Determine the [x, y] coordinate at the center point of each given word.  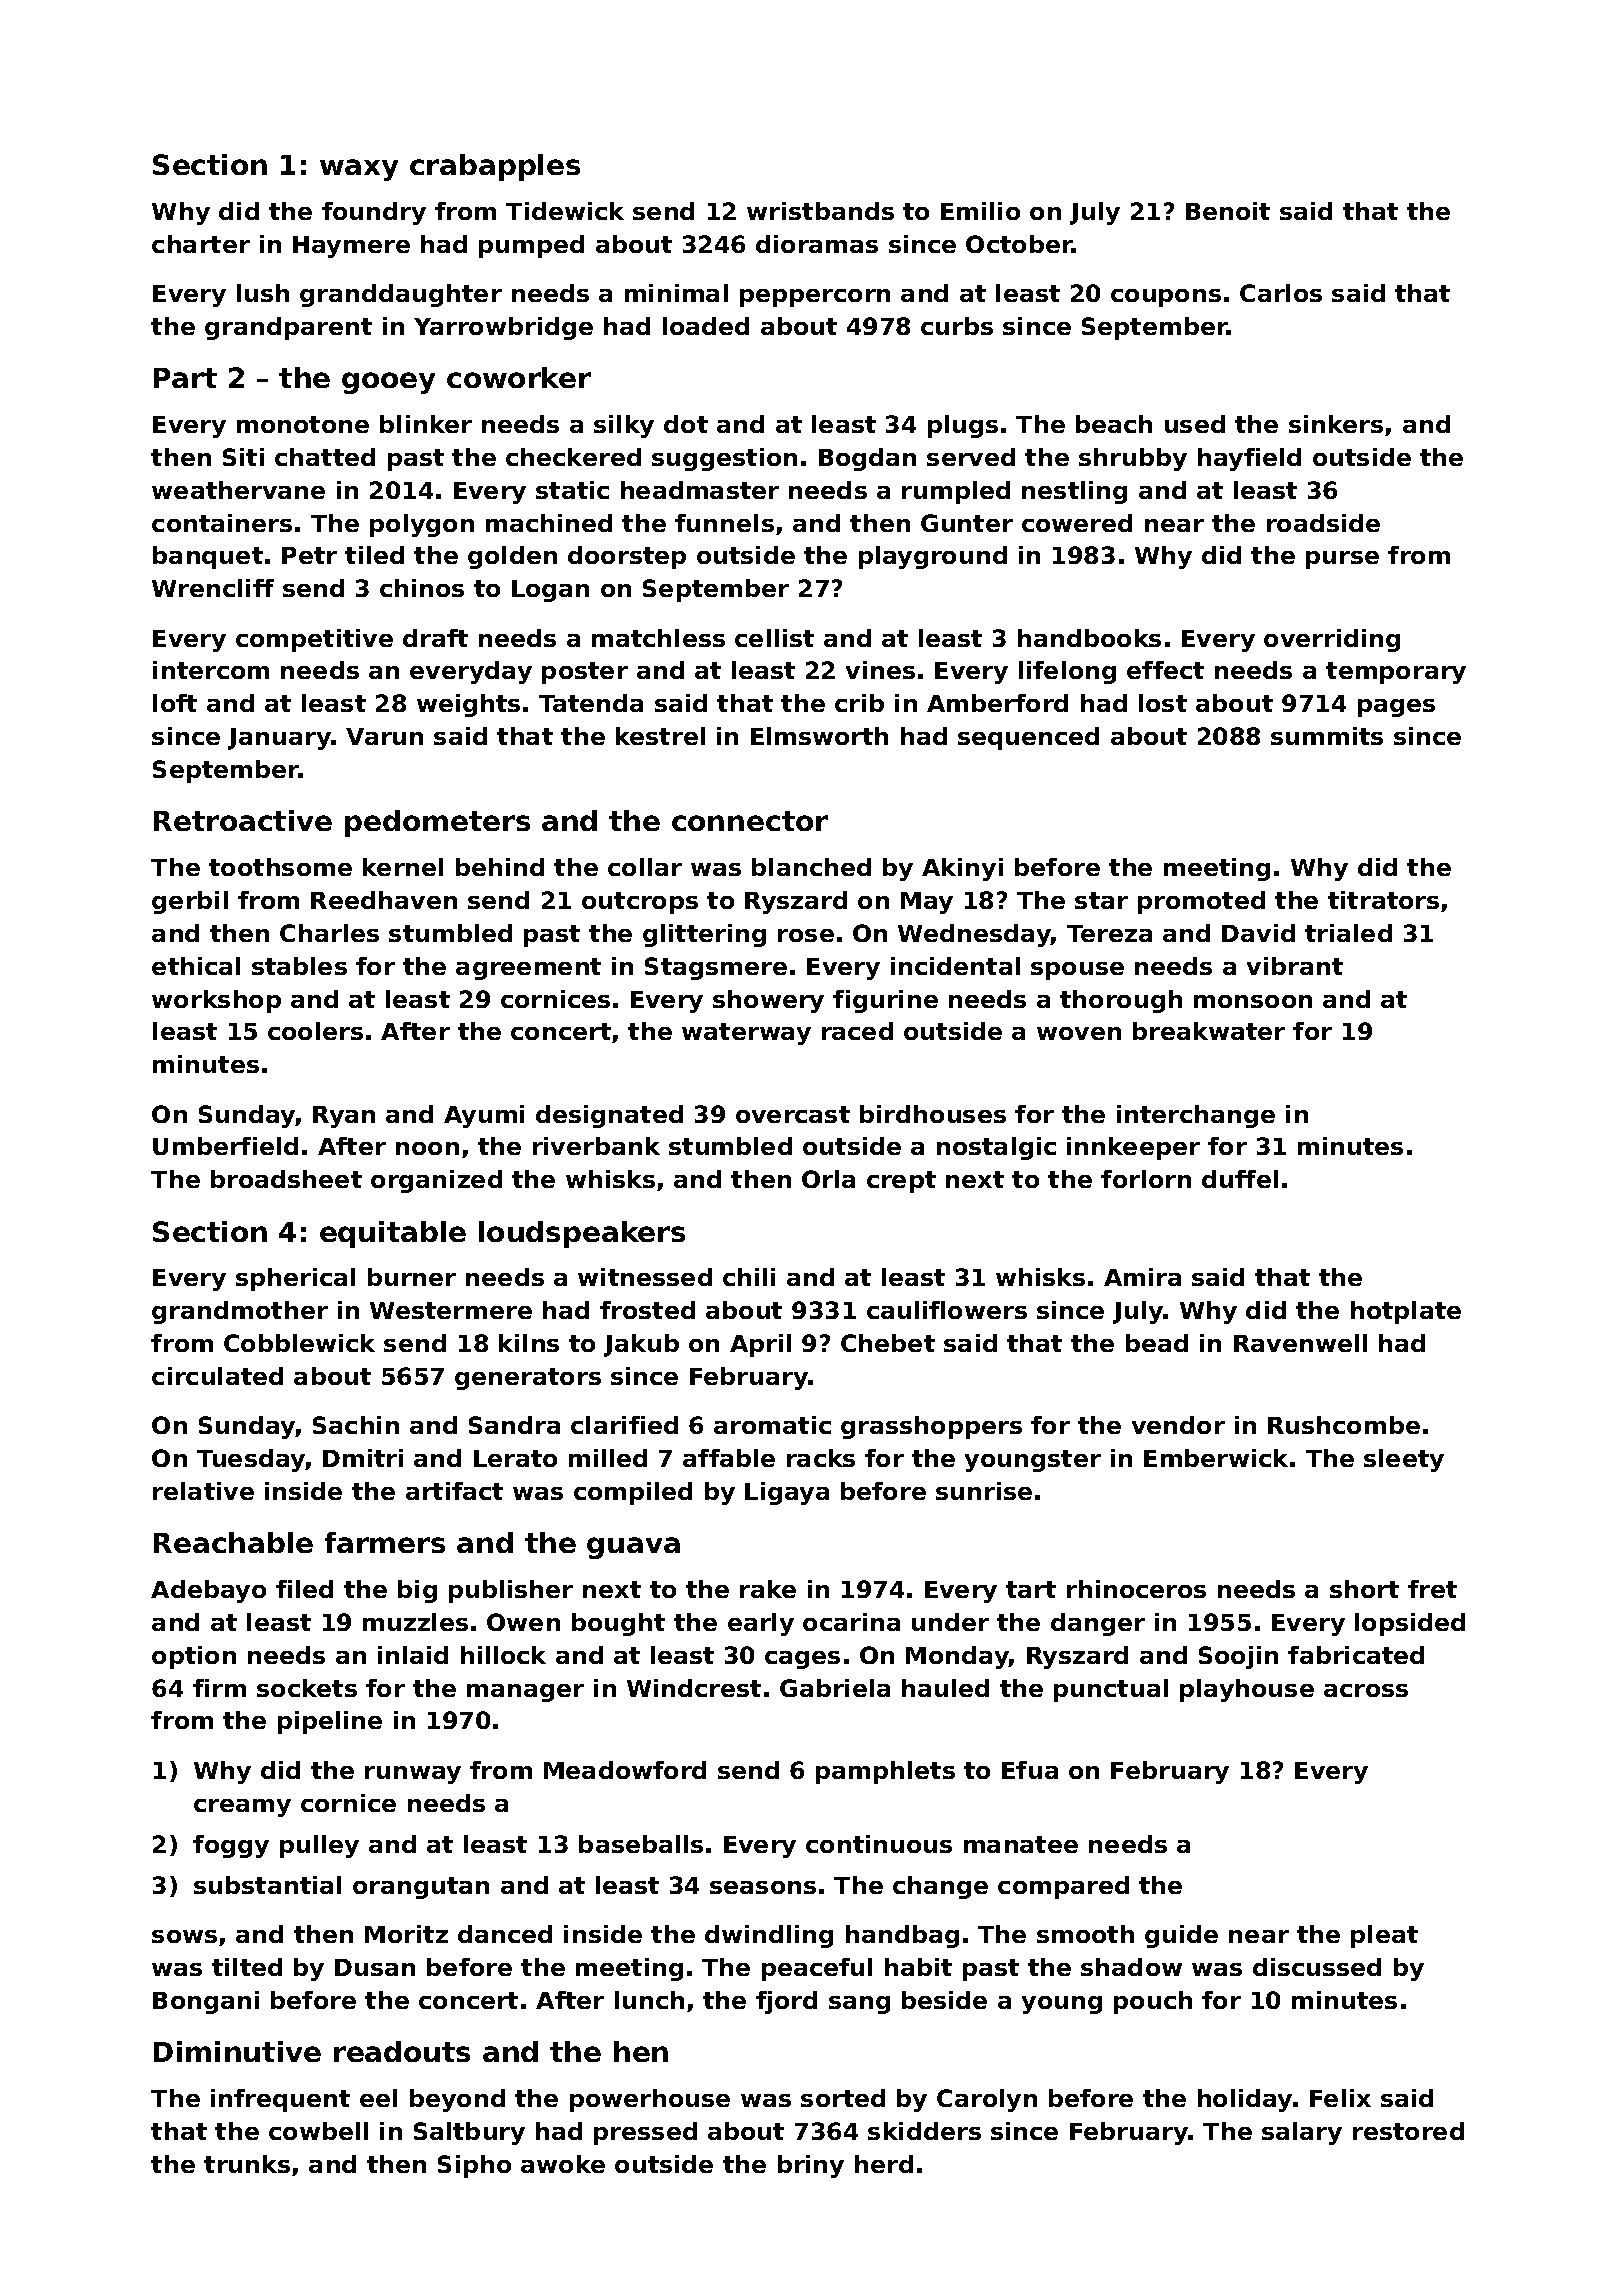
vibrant [1295, 966]
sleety [1404, 1460]
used [1195, 424]
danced [505, 1934]
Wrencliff [213, 588]
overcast [793, 1114]
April [760, 1345]
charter [201, 244]
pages [1396, 708]
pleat [1384, 1936]
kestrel [660, 736]
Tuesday [251, 1460]
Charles [329, 933]
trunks [247, 2164]
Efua [1030, 1770]
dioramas [817, 244]
